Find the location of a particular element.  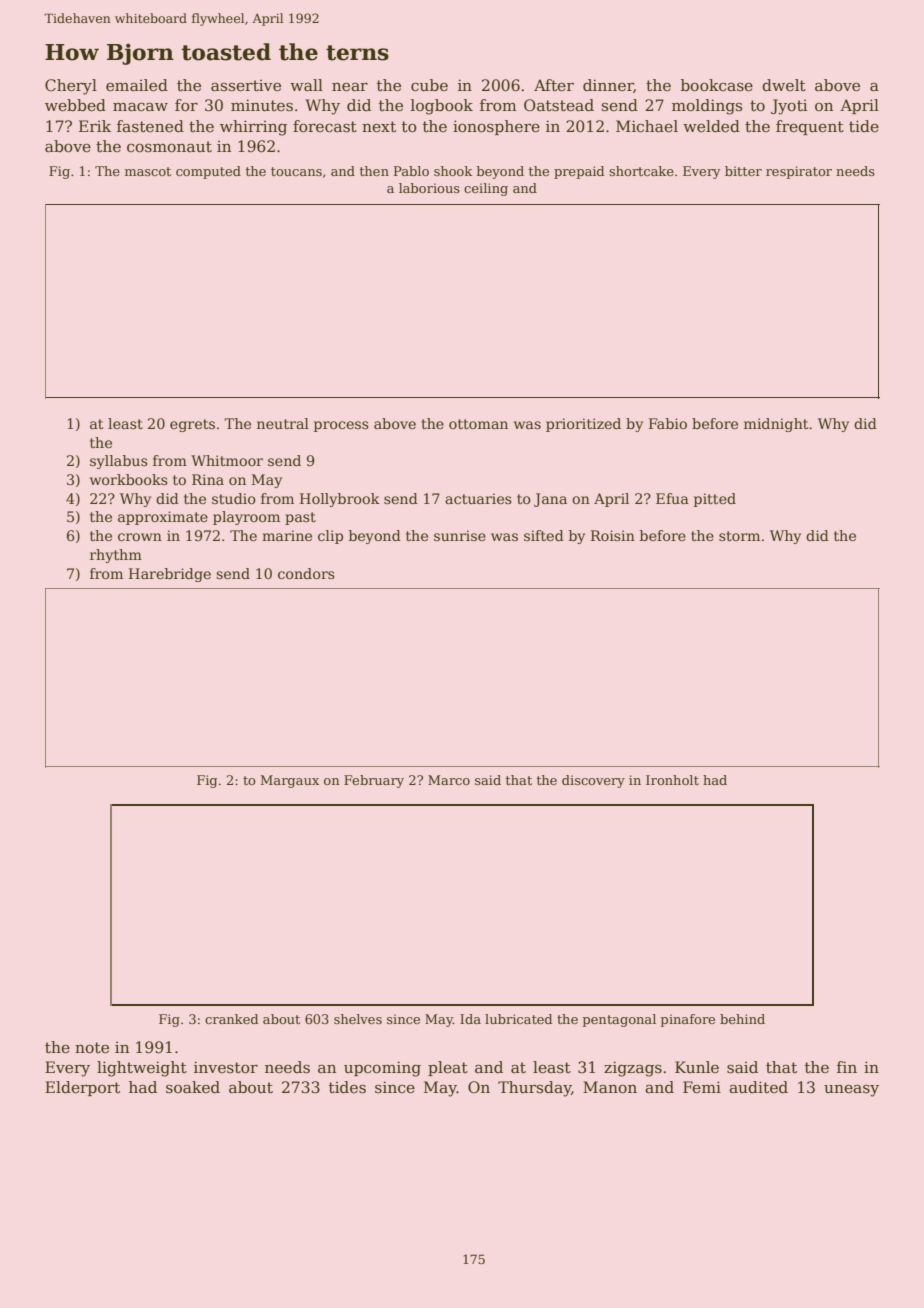

toucans is located at coordinates (296, 171).
